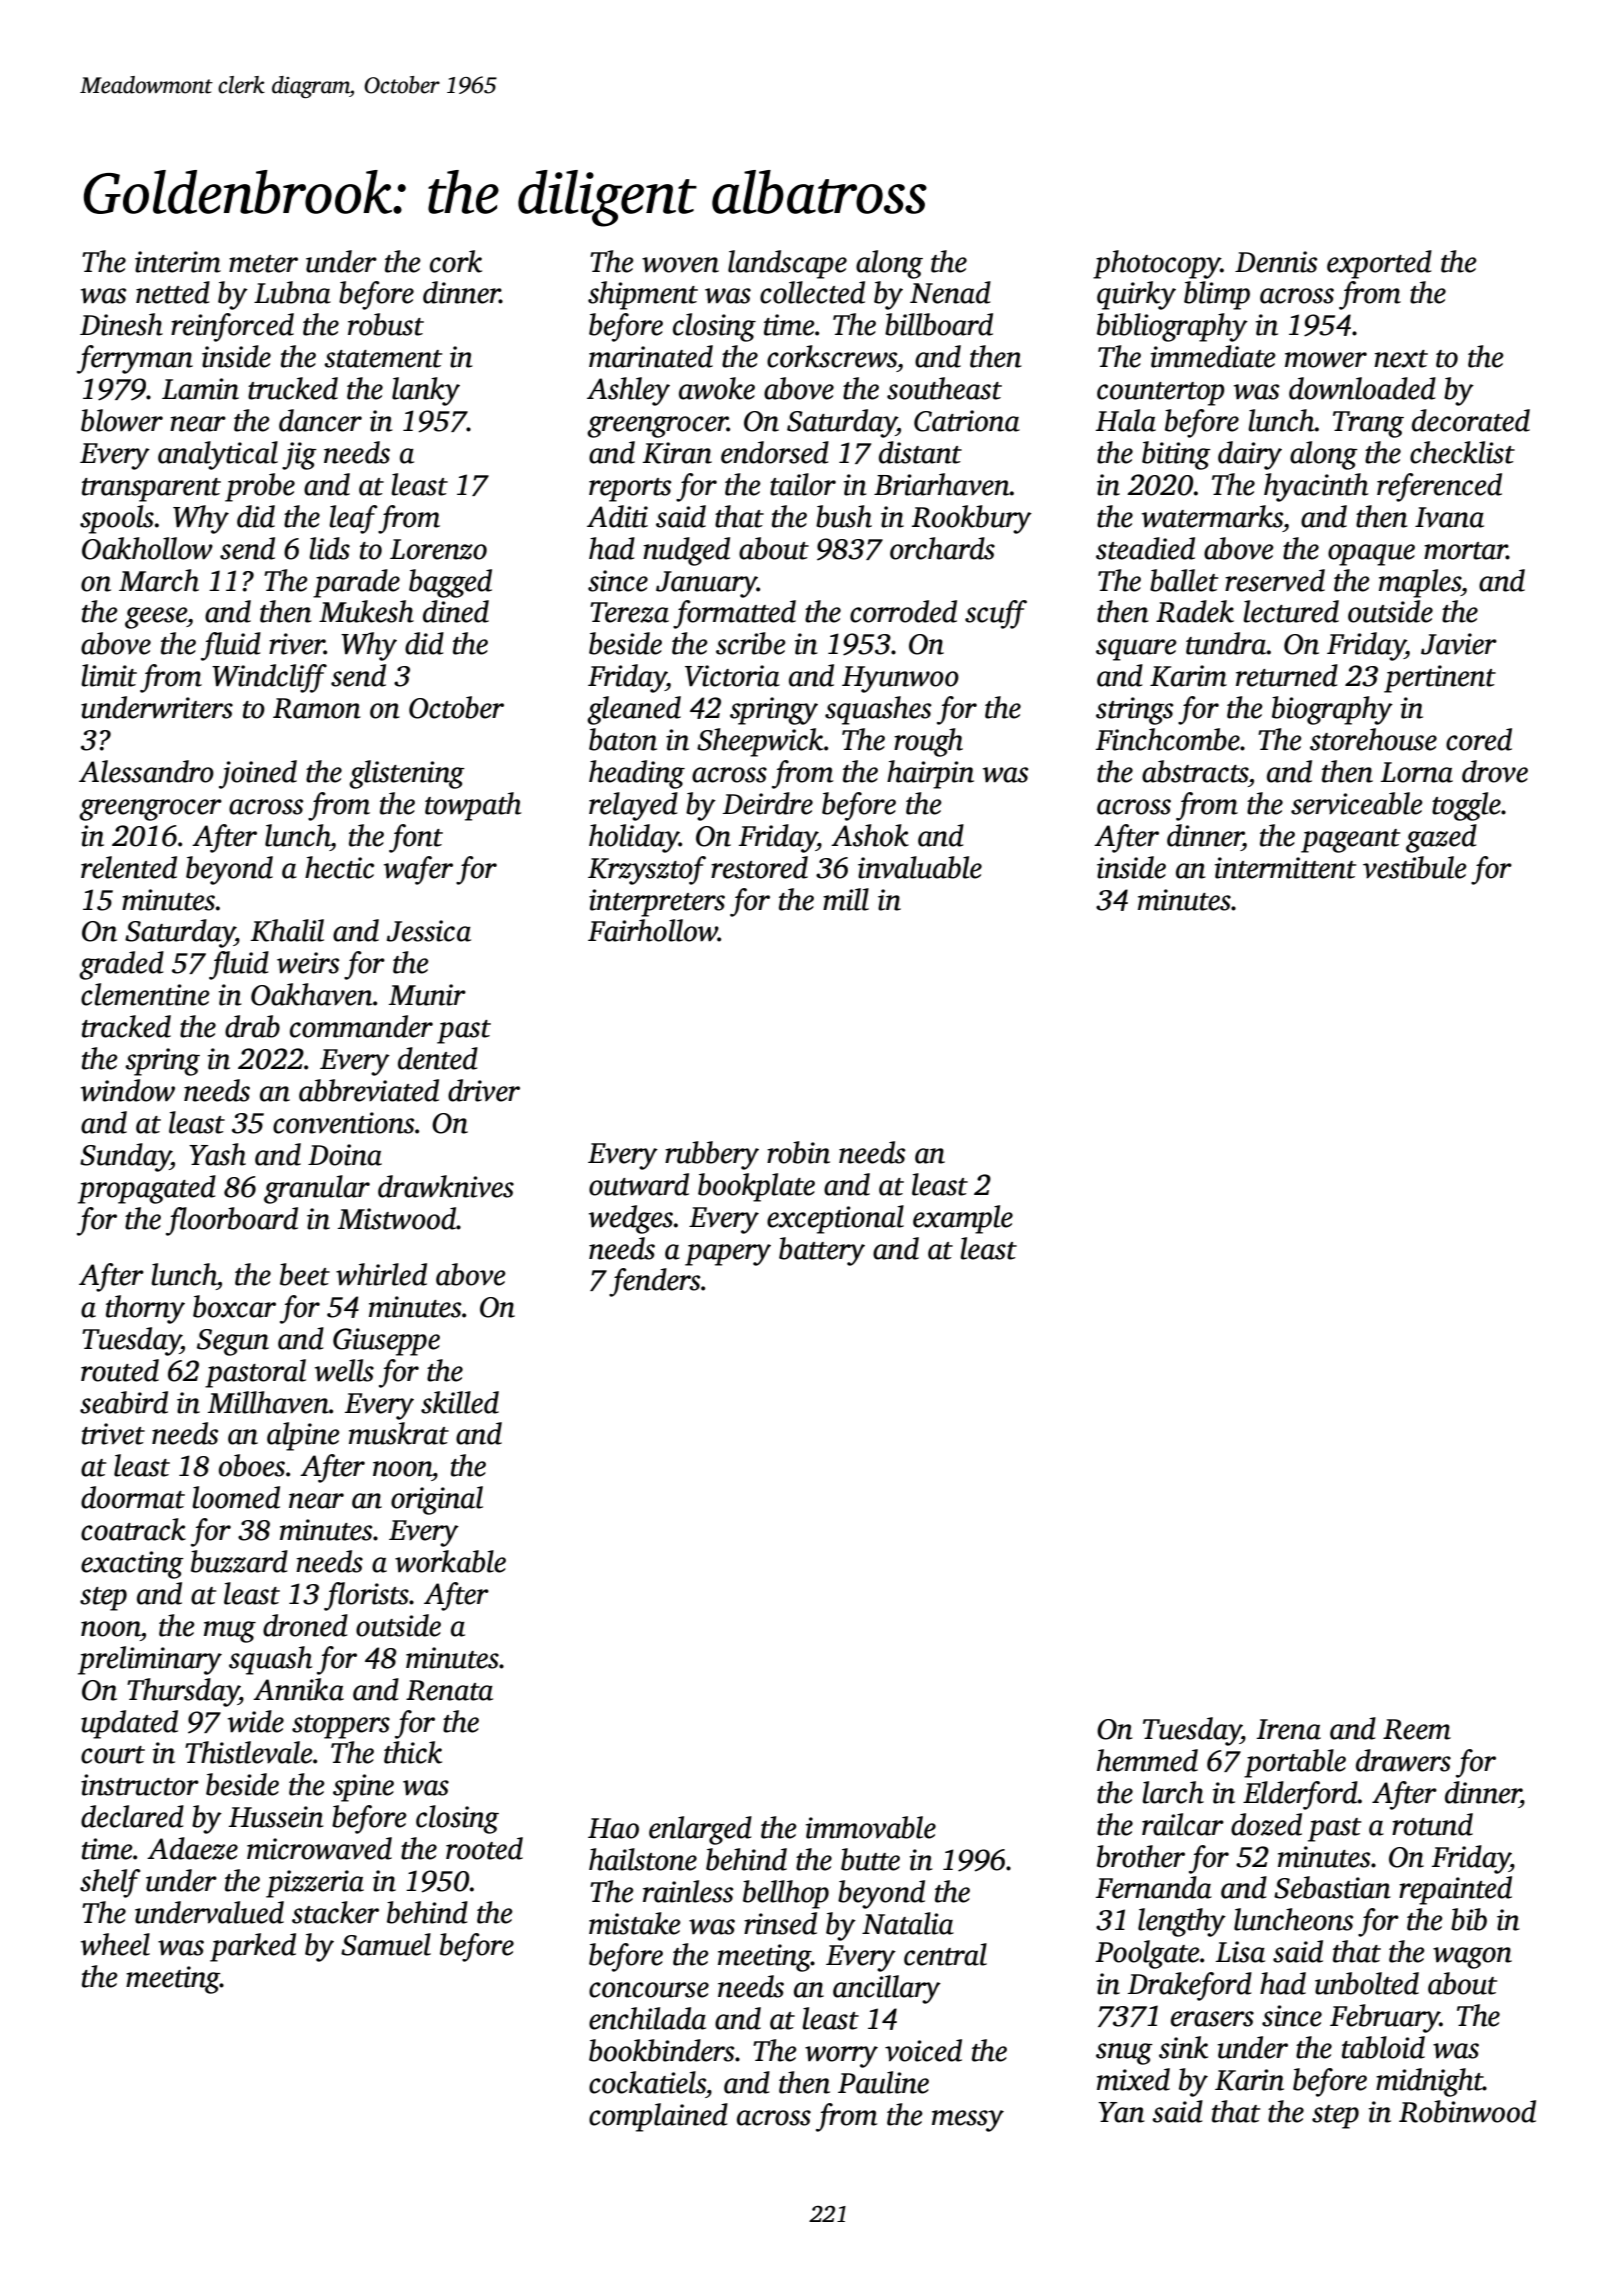 Image resolution: width=1620 pixels, height=2292 pixels. I want to click on exported, so click(1379, 264).
